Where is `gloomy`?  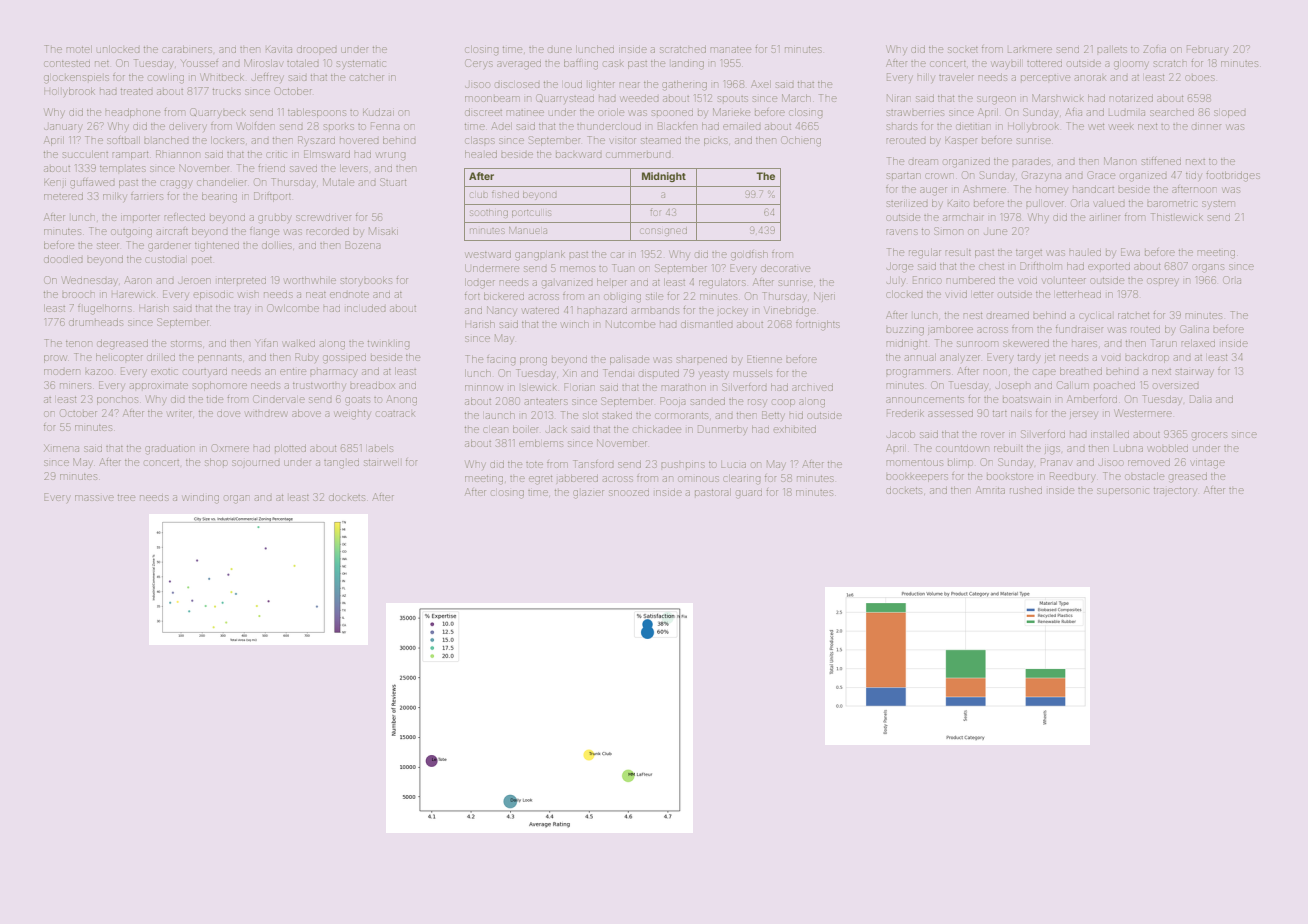 gloomy is located at coordinates (1131, 65).
